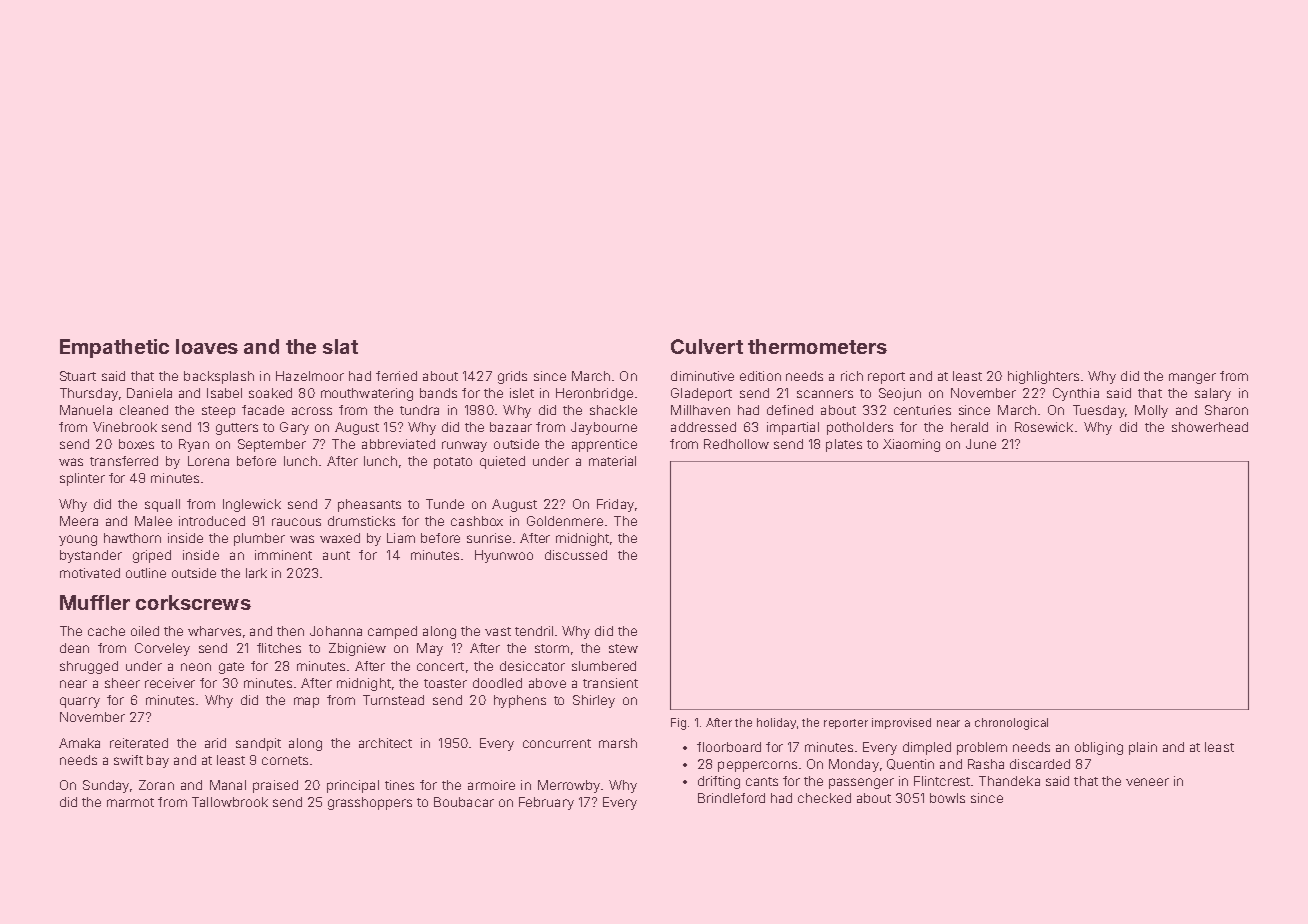 This document has height=924, width=1308. I want to click on Corveley, so click(162, 649).
